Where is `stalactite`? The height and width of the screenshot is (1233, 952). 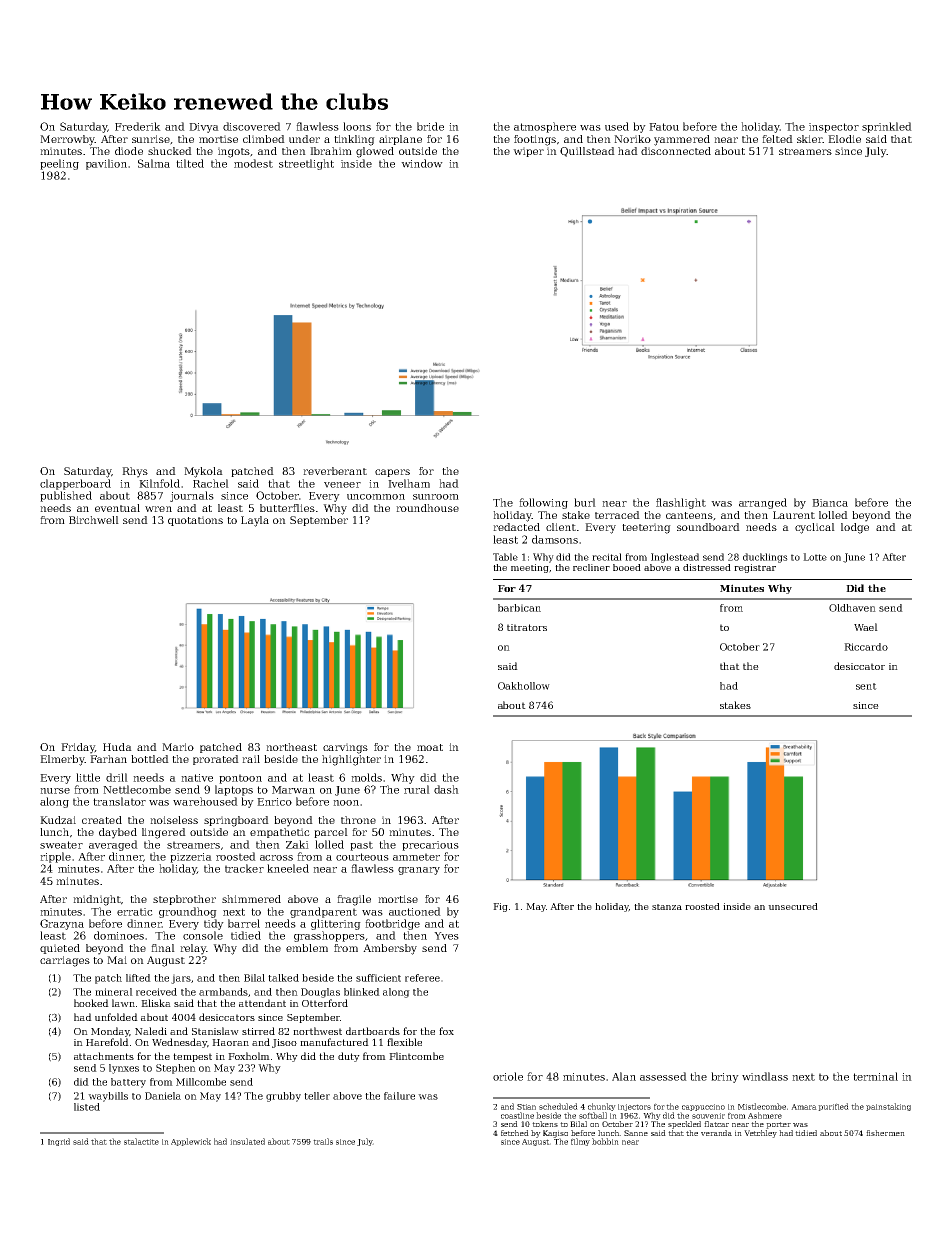 stalactite is located at coordinates (141, 1141).
